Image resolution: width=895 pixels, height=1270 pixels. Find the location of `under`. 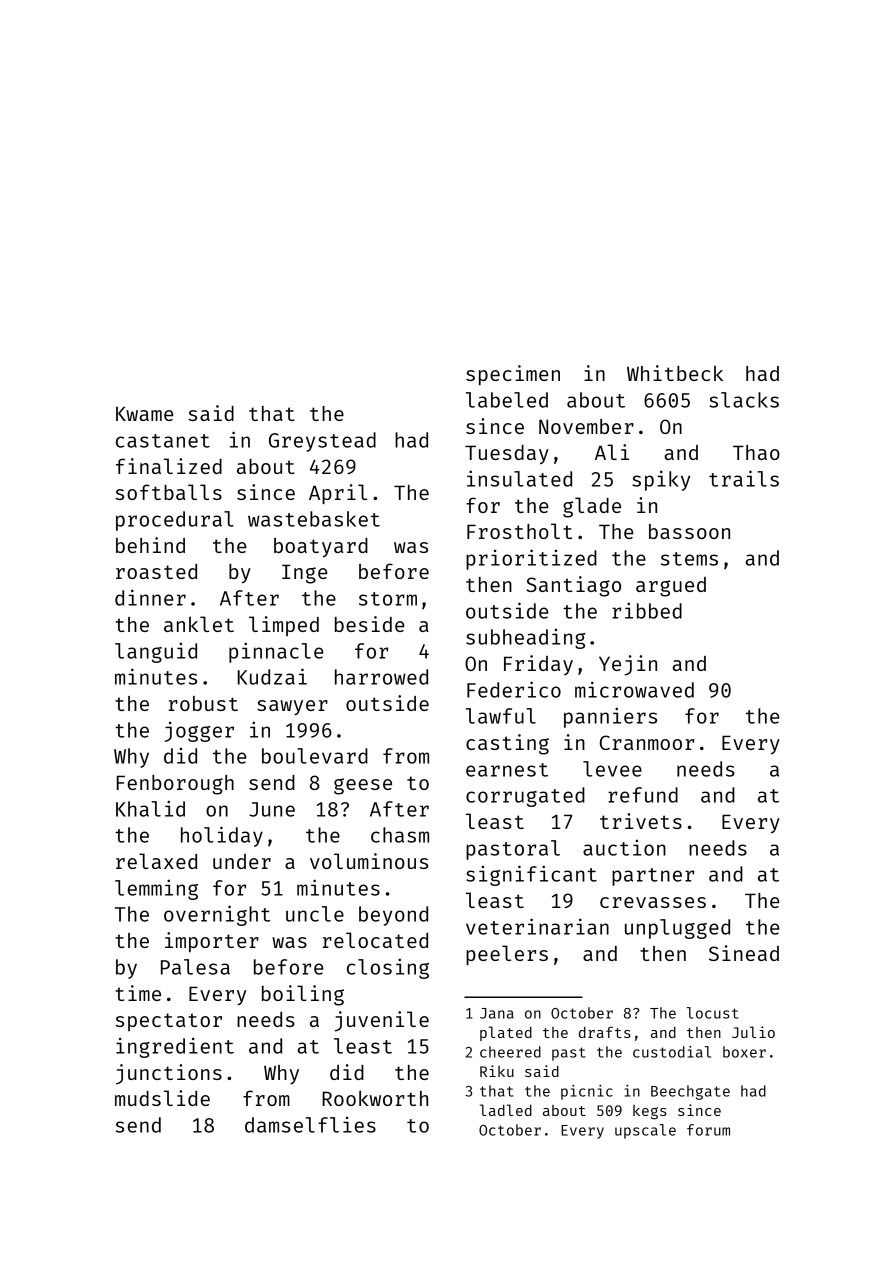

under is located at coordinates (242, 861).
